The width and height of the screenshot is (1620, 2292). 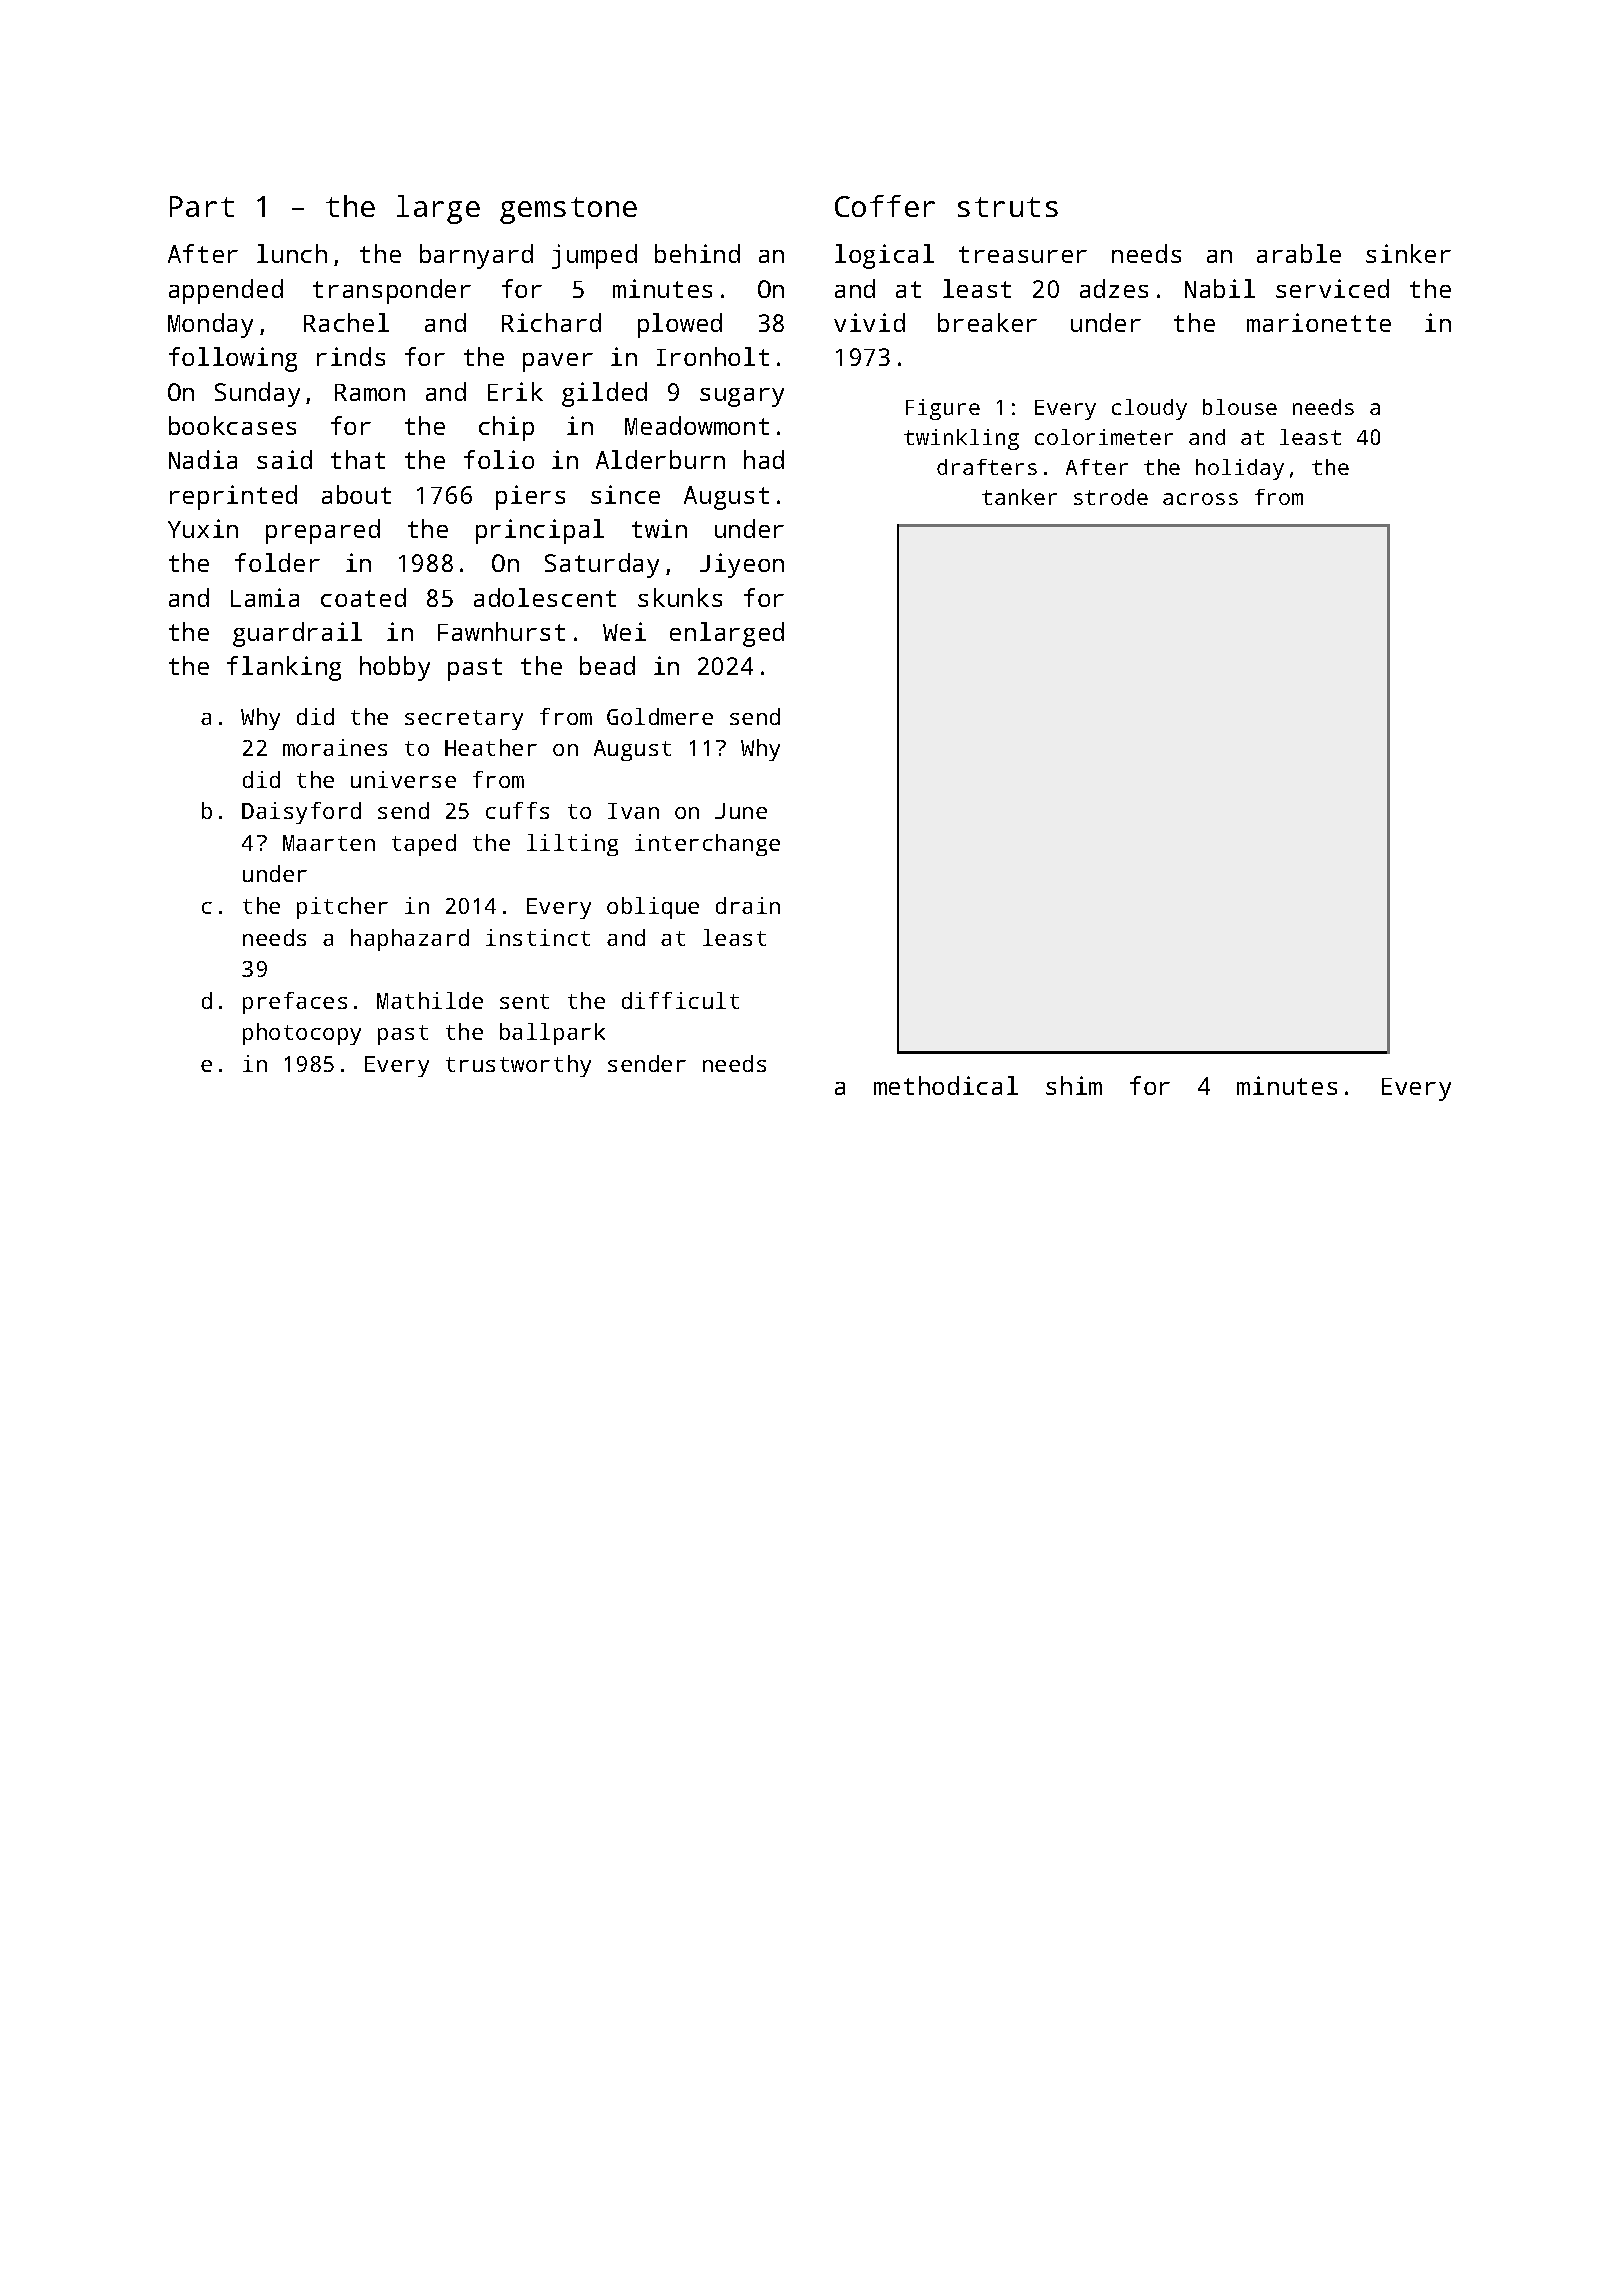 I want to click on Part, so click(x=202, y=206).
